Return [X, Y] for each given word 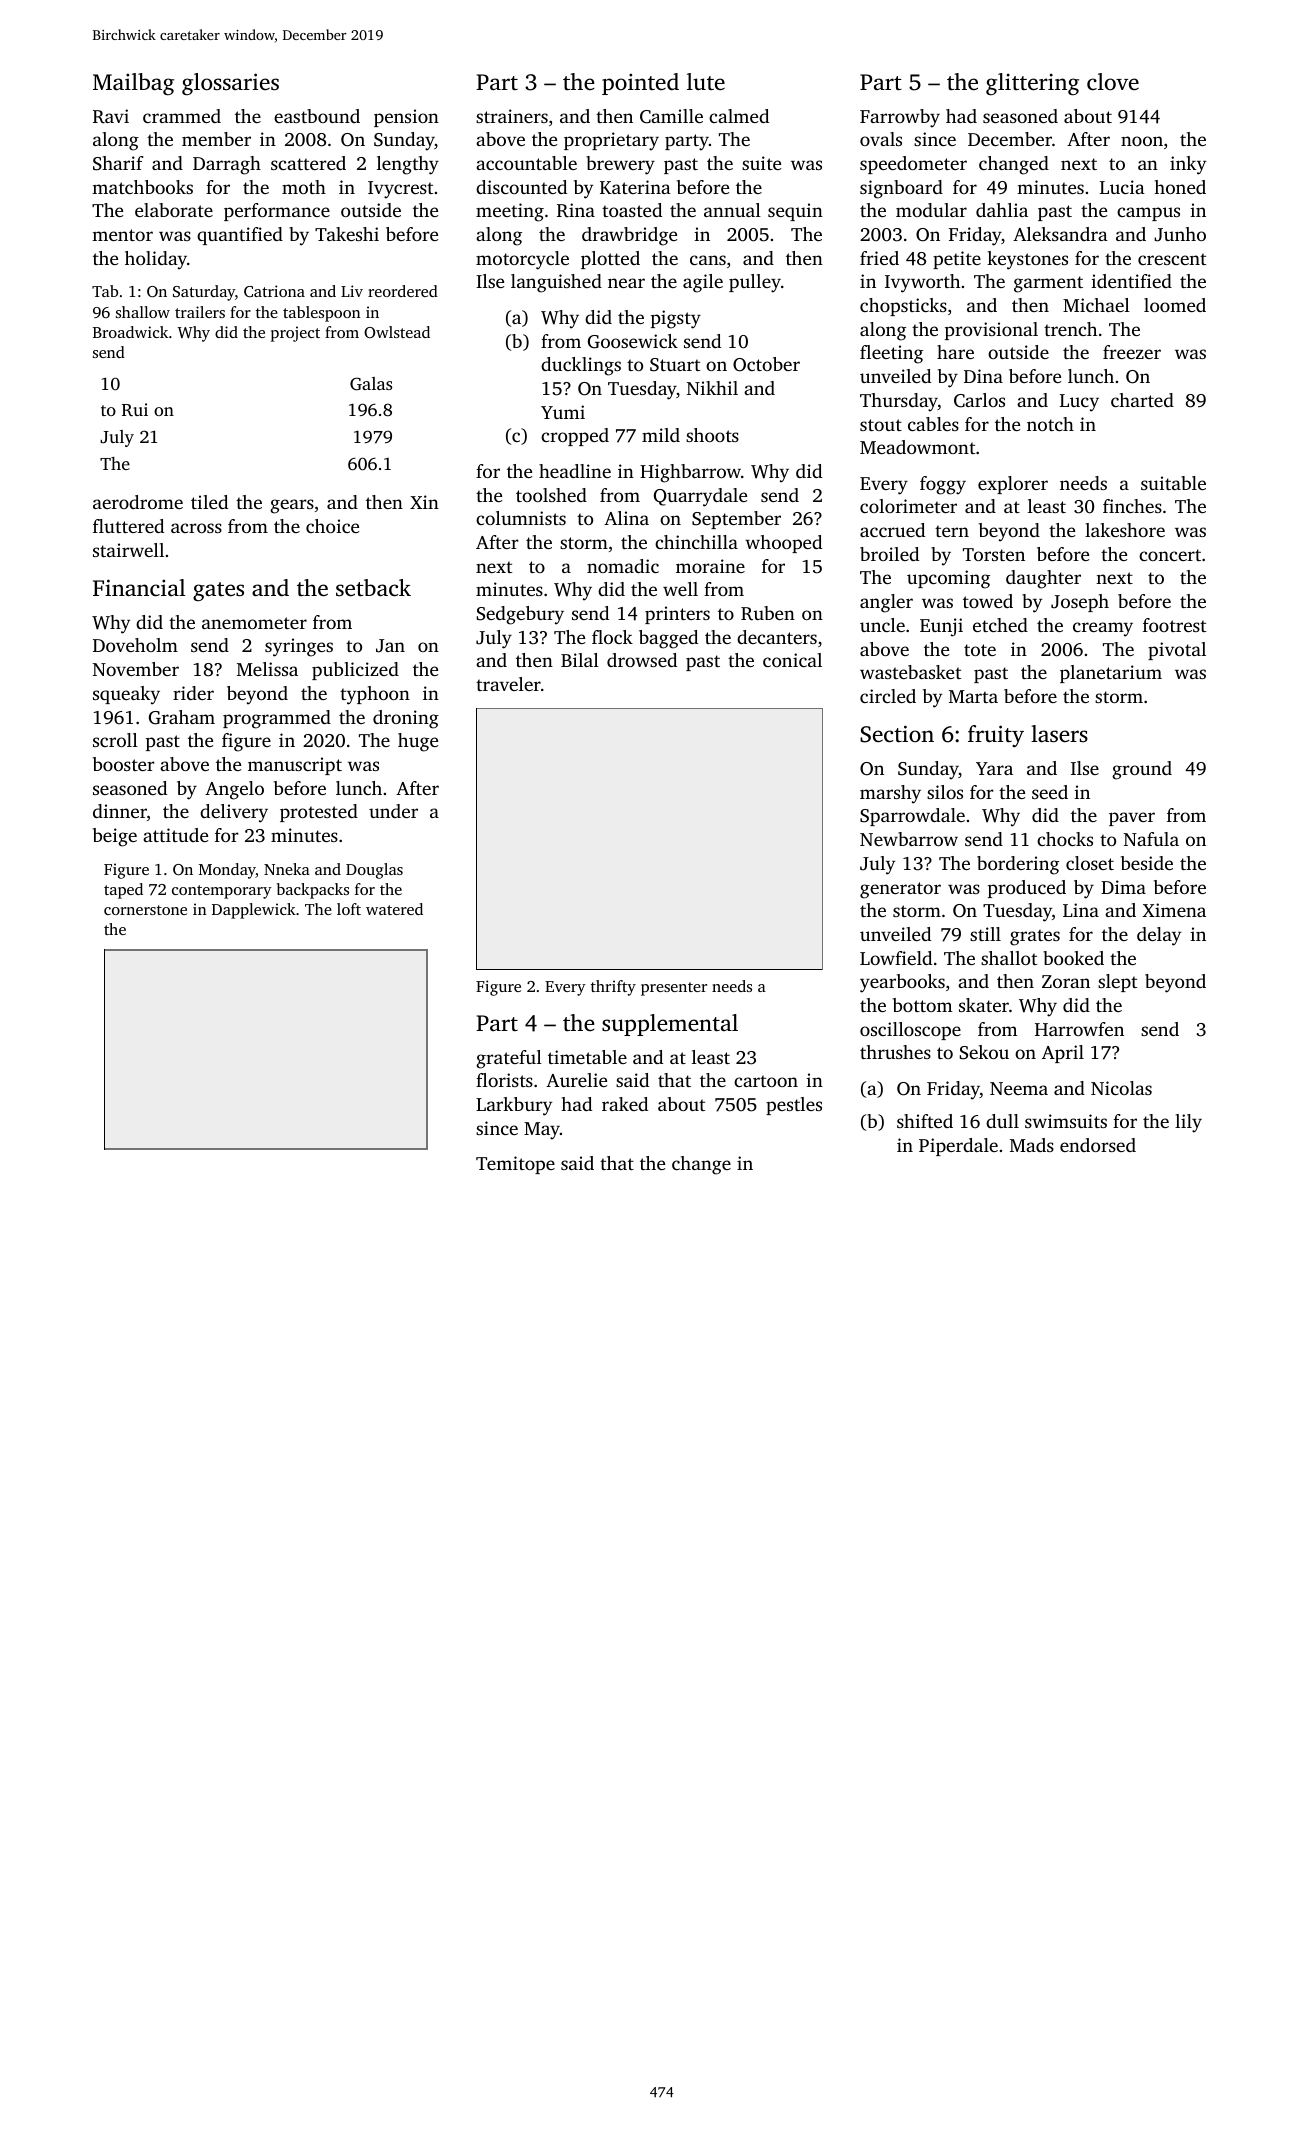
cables [933, 424]
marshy [890, 794]
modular [931, 210]
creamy [1103, 629]
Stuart [675, 365]
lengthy [408, 165]
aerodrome [138, 502]
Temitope [515, 1165]
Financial [139, 588]
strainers [512, 116]
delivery [234, 813]
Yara [994, 768]
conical [792, 660]
